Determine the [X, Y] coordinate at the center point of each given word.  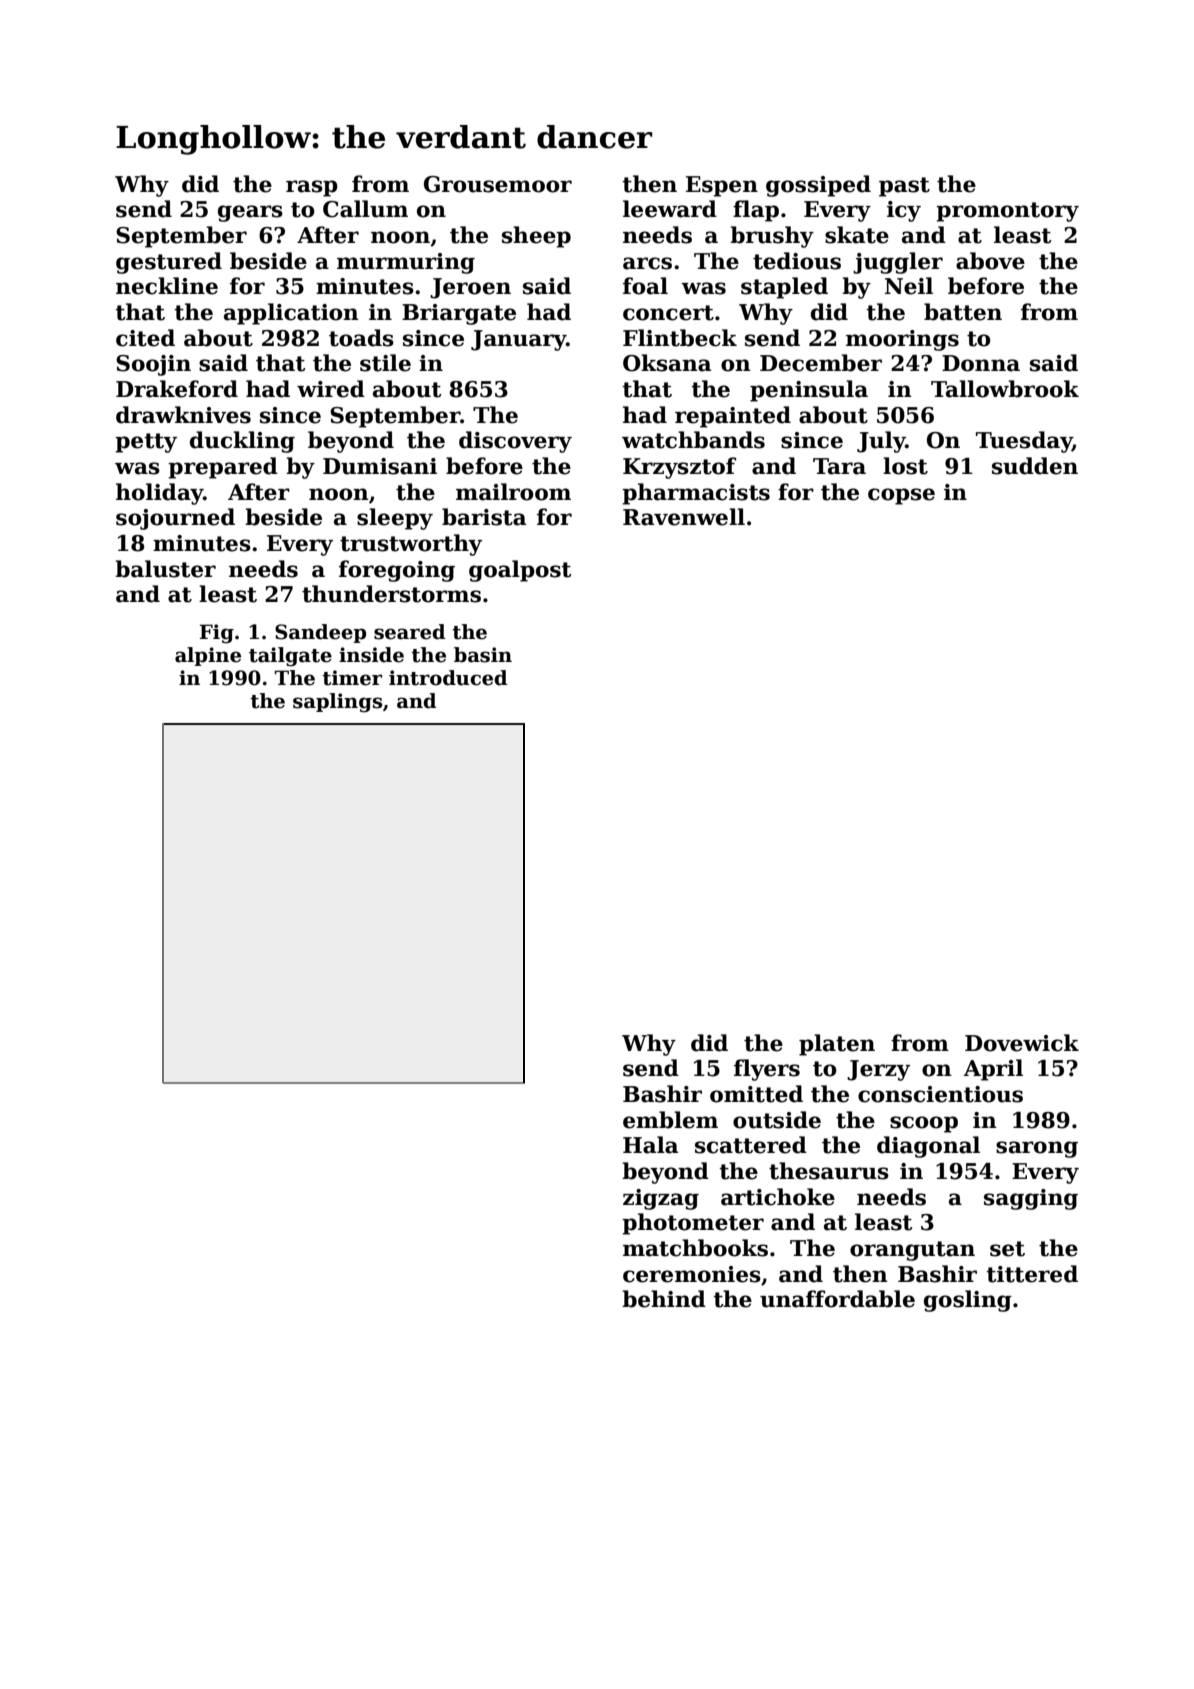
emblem [670, 1120]
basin [483, 655]
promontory [1007, 212]
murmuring [406, 263]
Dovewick [1022, 1043]
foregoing [397, 571]
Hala [650, 1145]
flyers [767, 1070]
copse [901, 496]
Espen [722, 186]
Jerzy [878, 1070]
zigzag [661, 1199]
